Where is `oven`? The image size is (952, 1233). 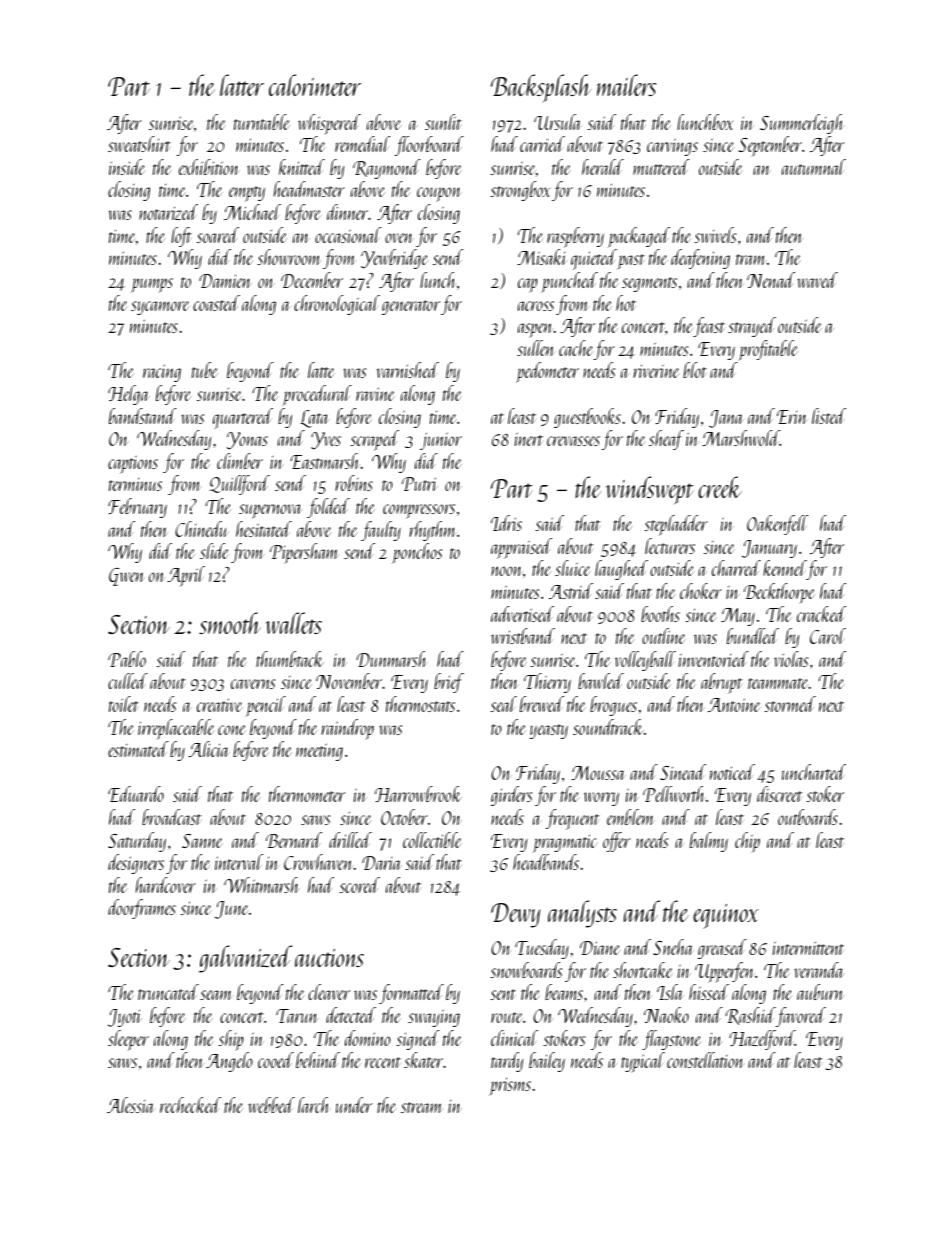
oven is located at coordinates (399, 238).
